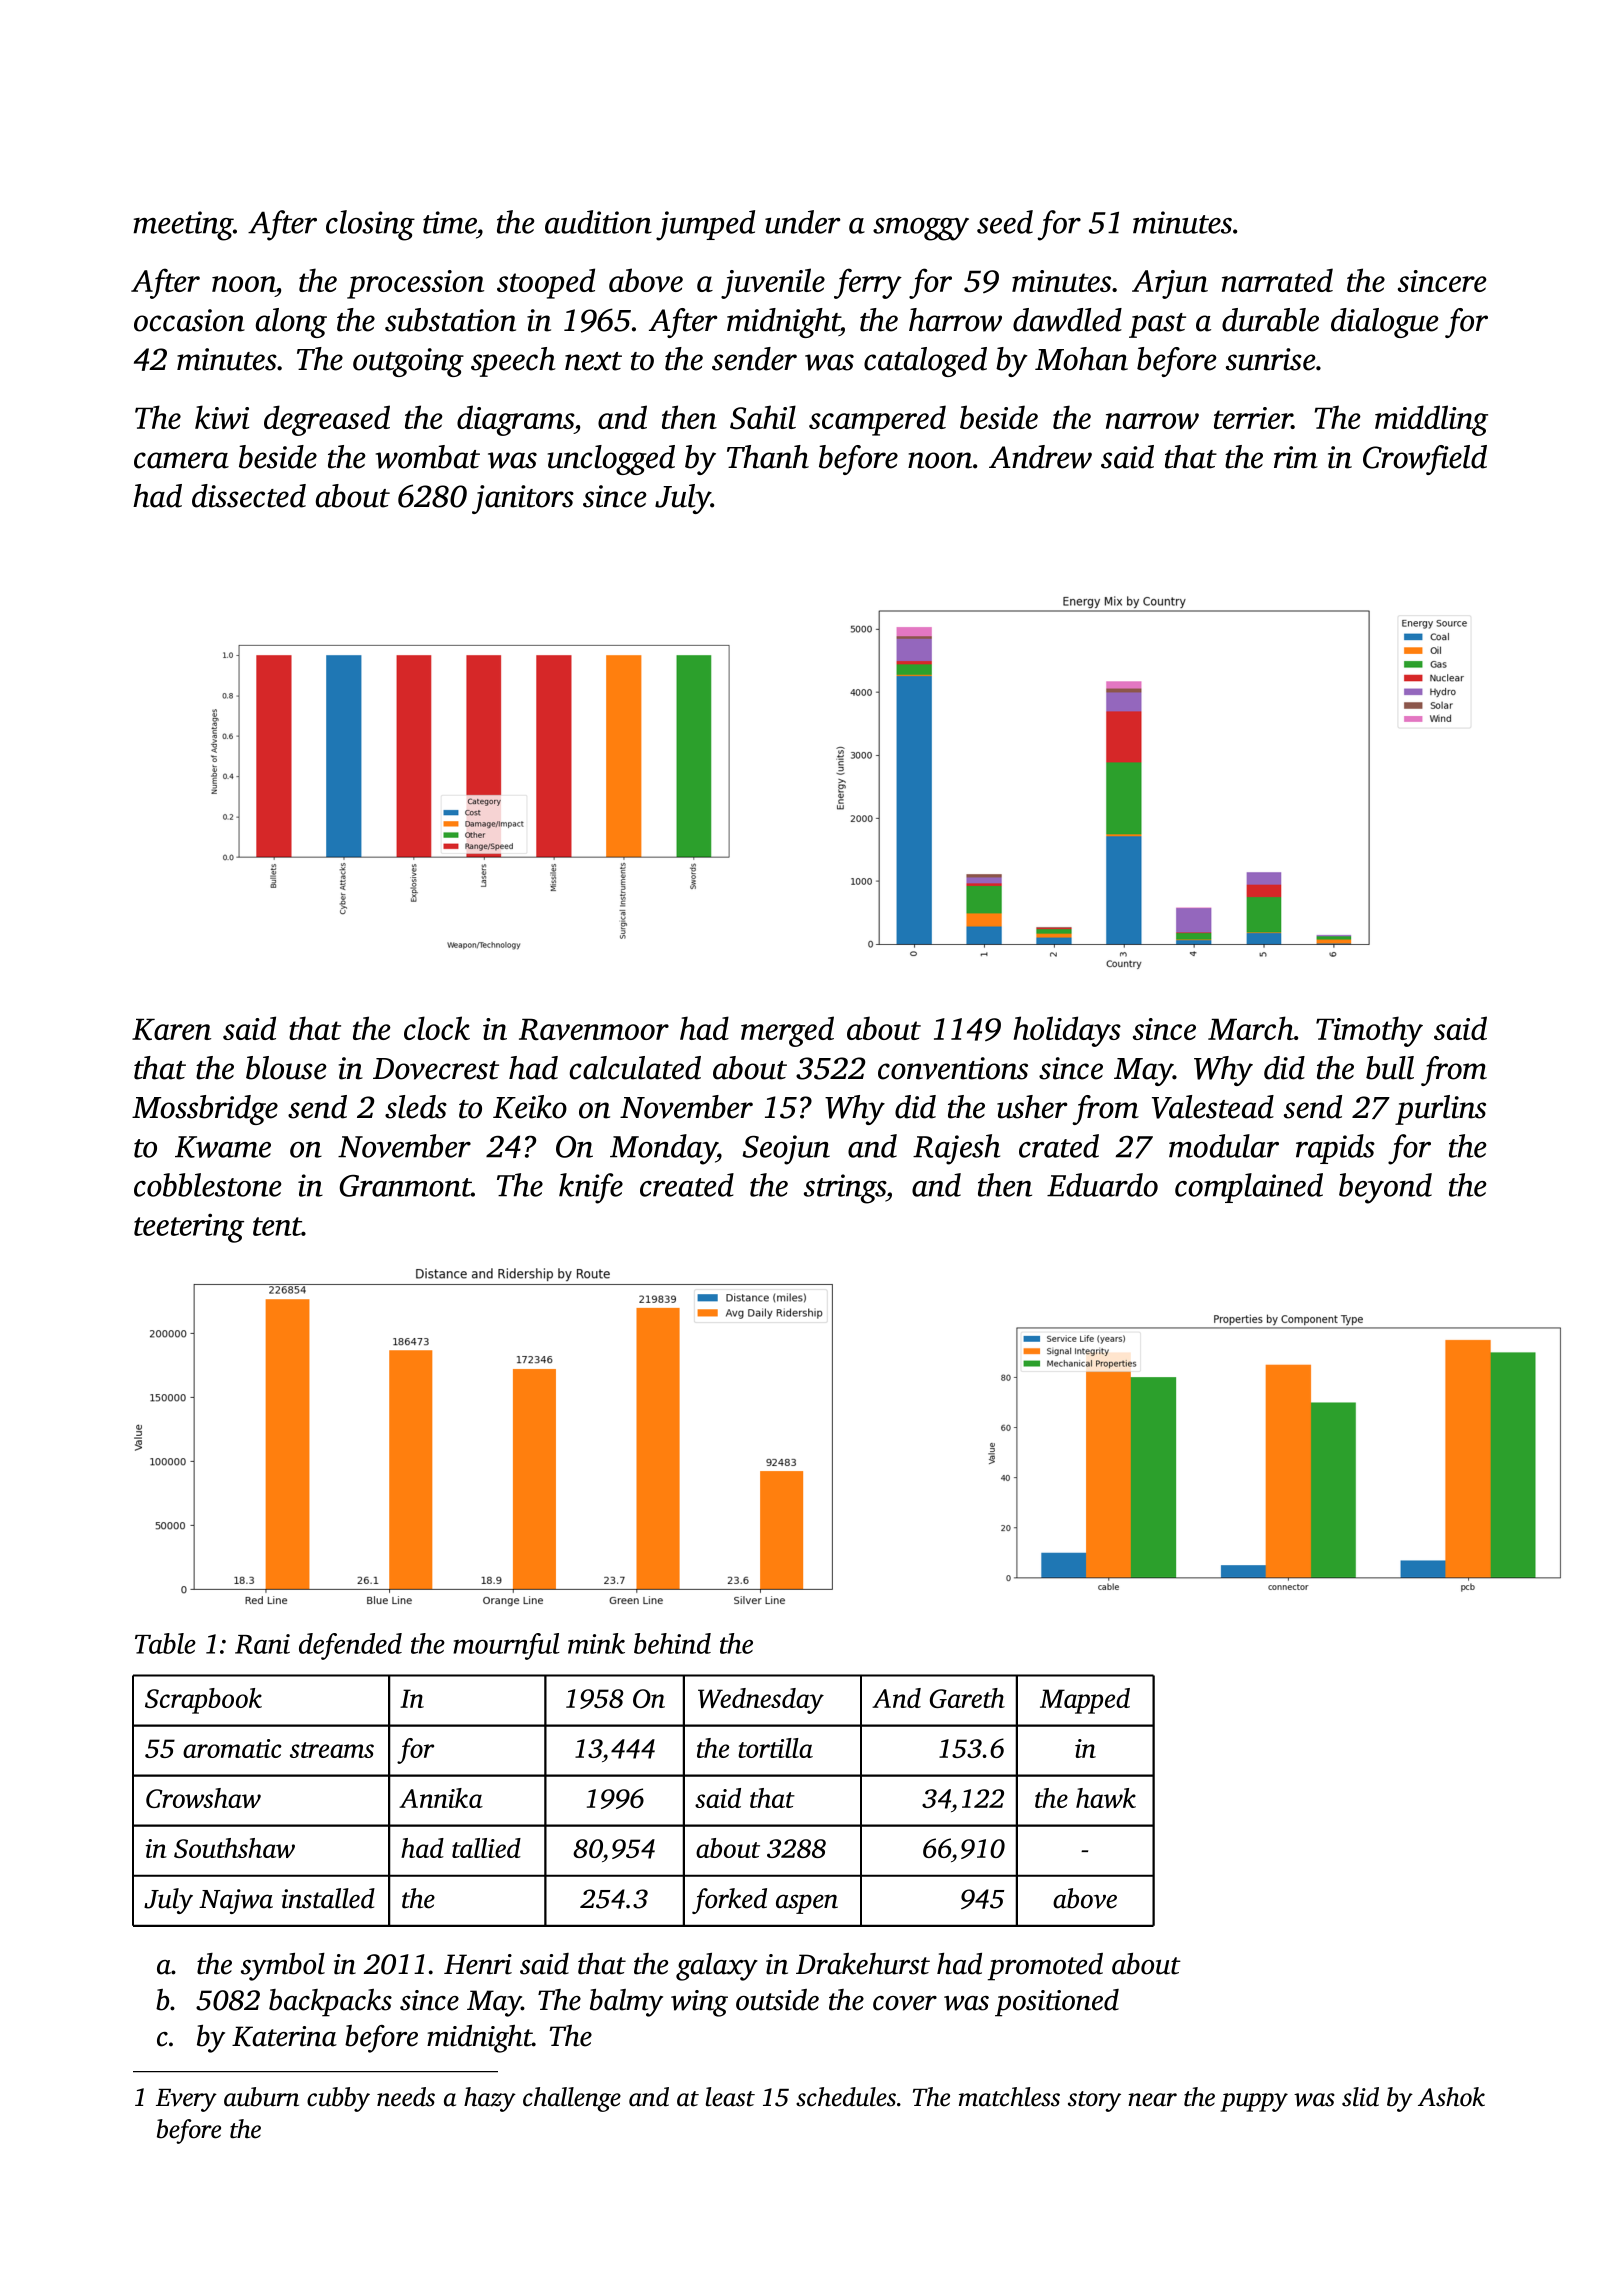  I want to click on Seojun, so click(786, 1150).
